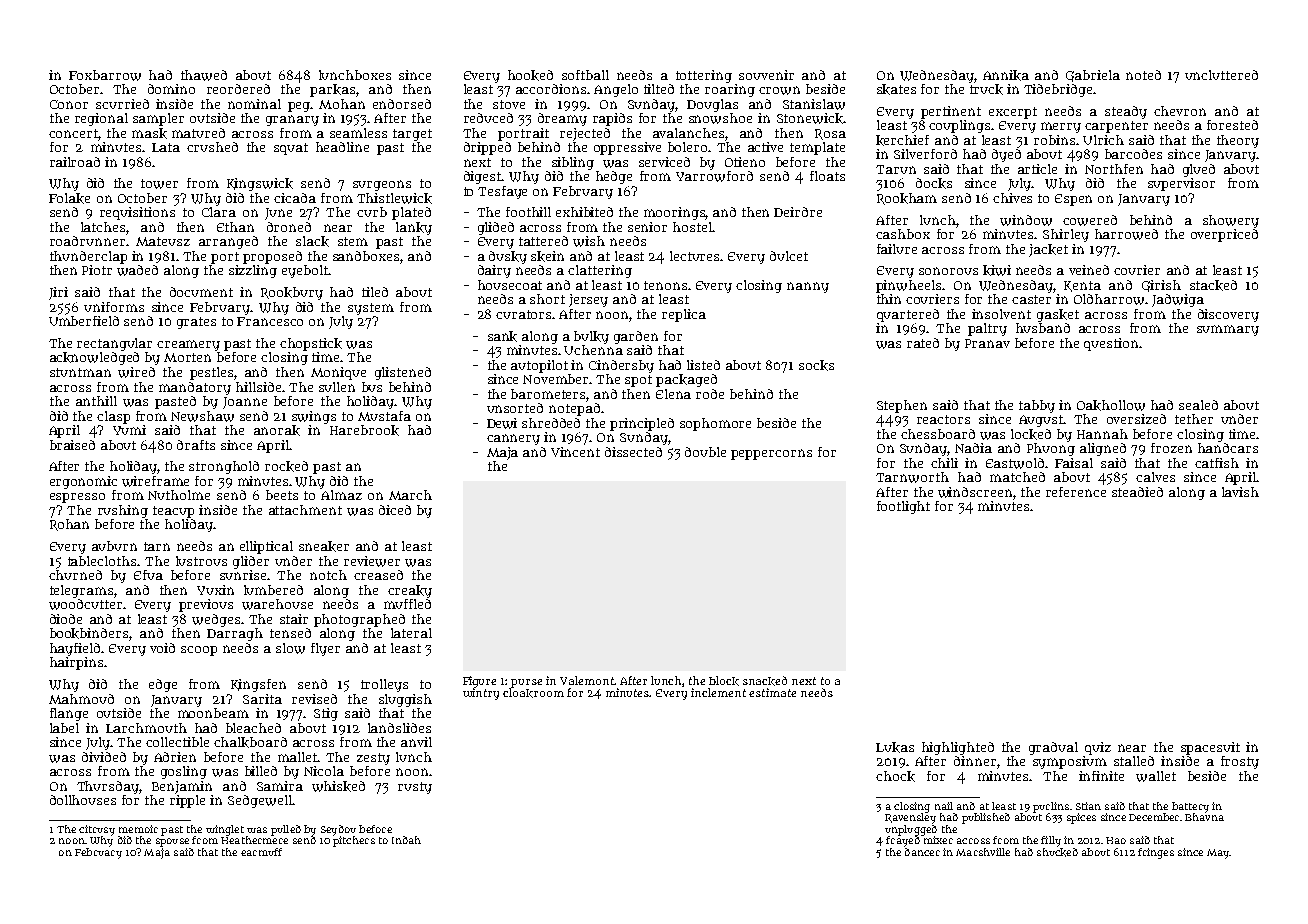 The image size is (1308, 924). I want to click on rusty, so click(415, 788).
